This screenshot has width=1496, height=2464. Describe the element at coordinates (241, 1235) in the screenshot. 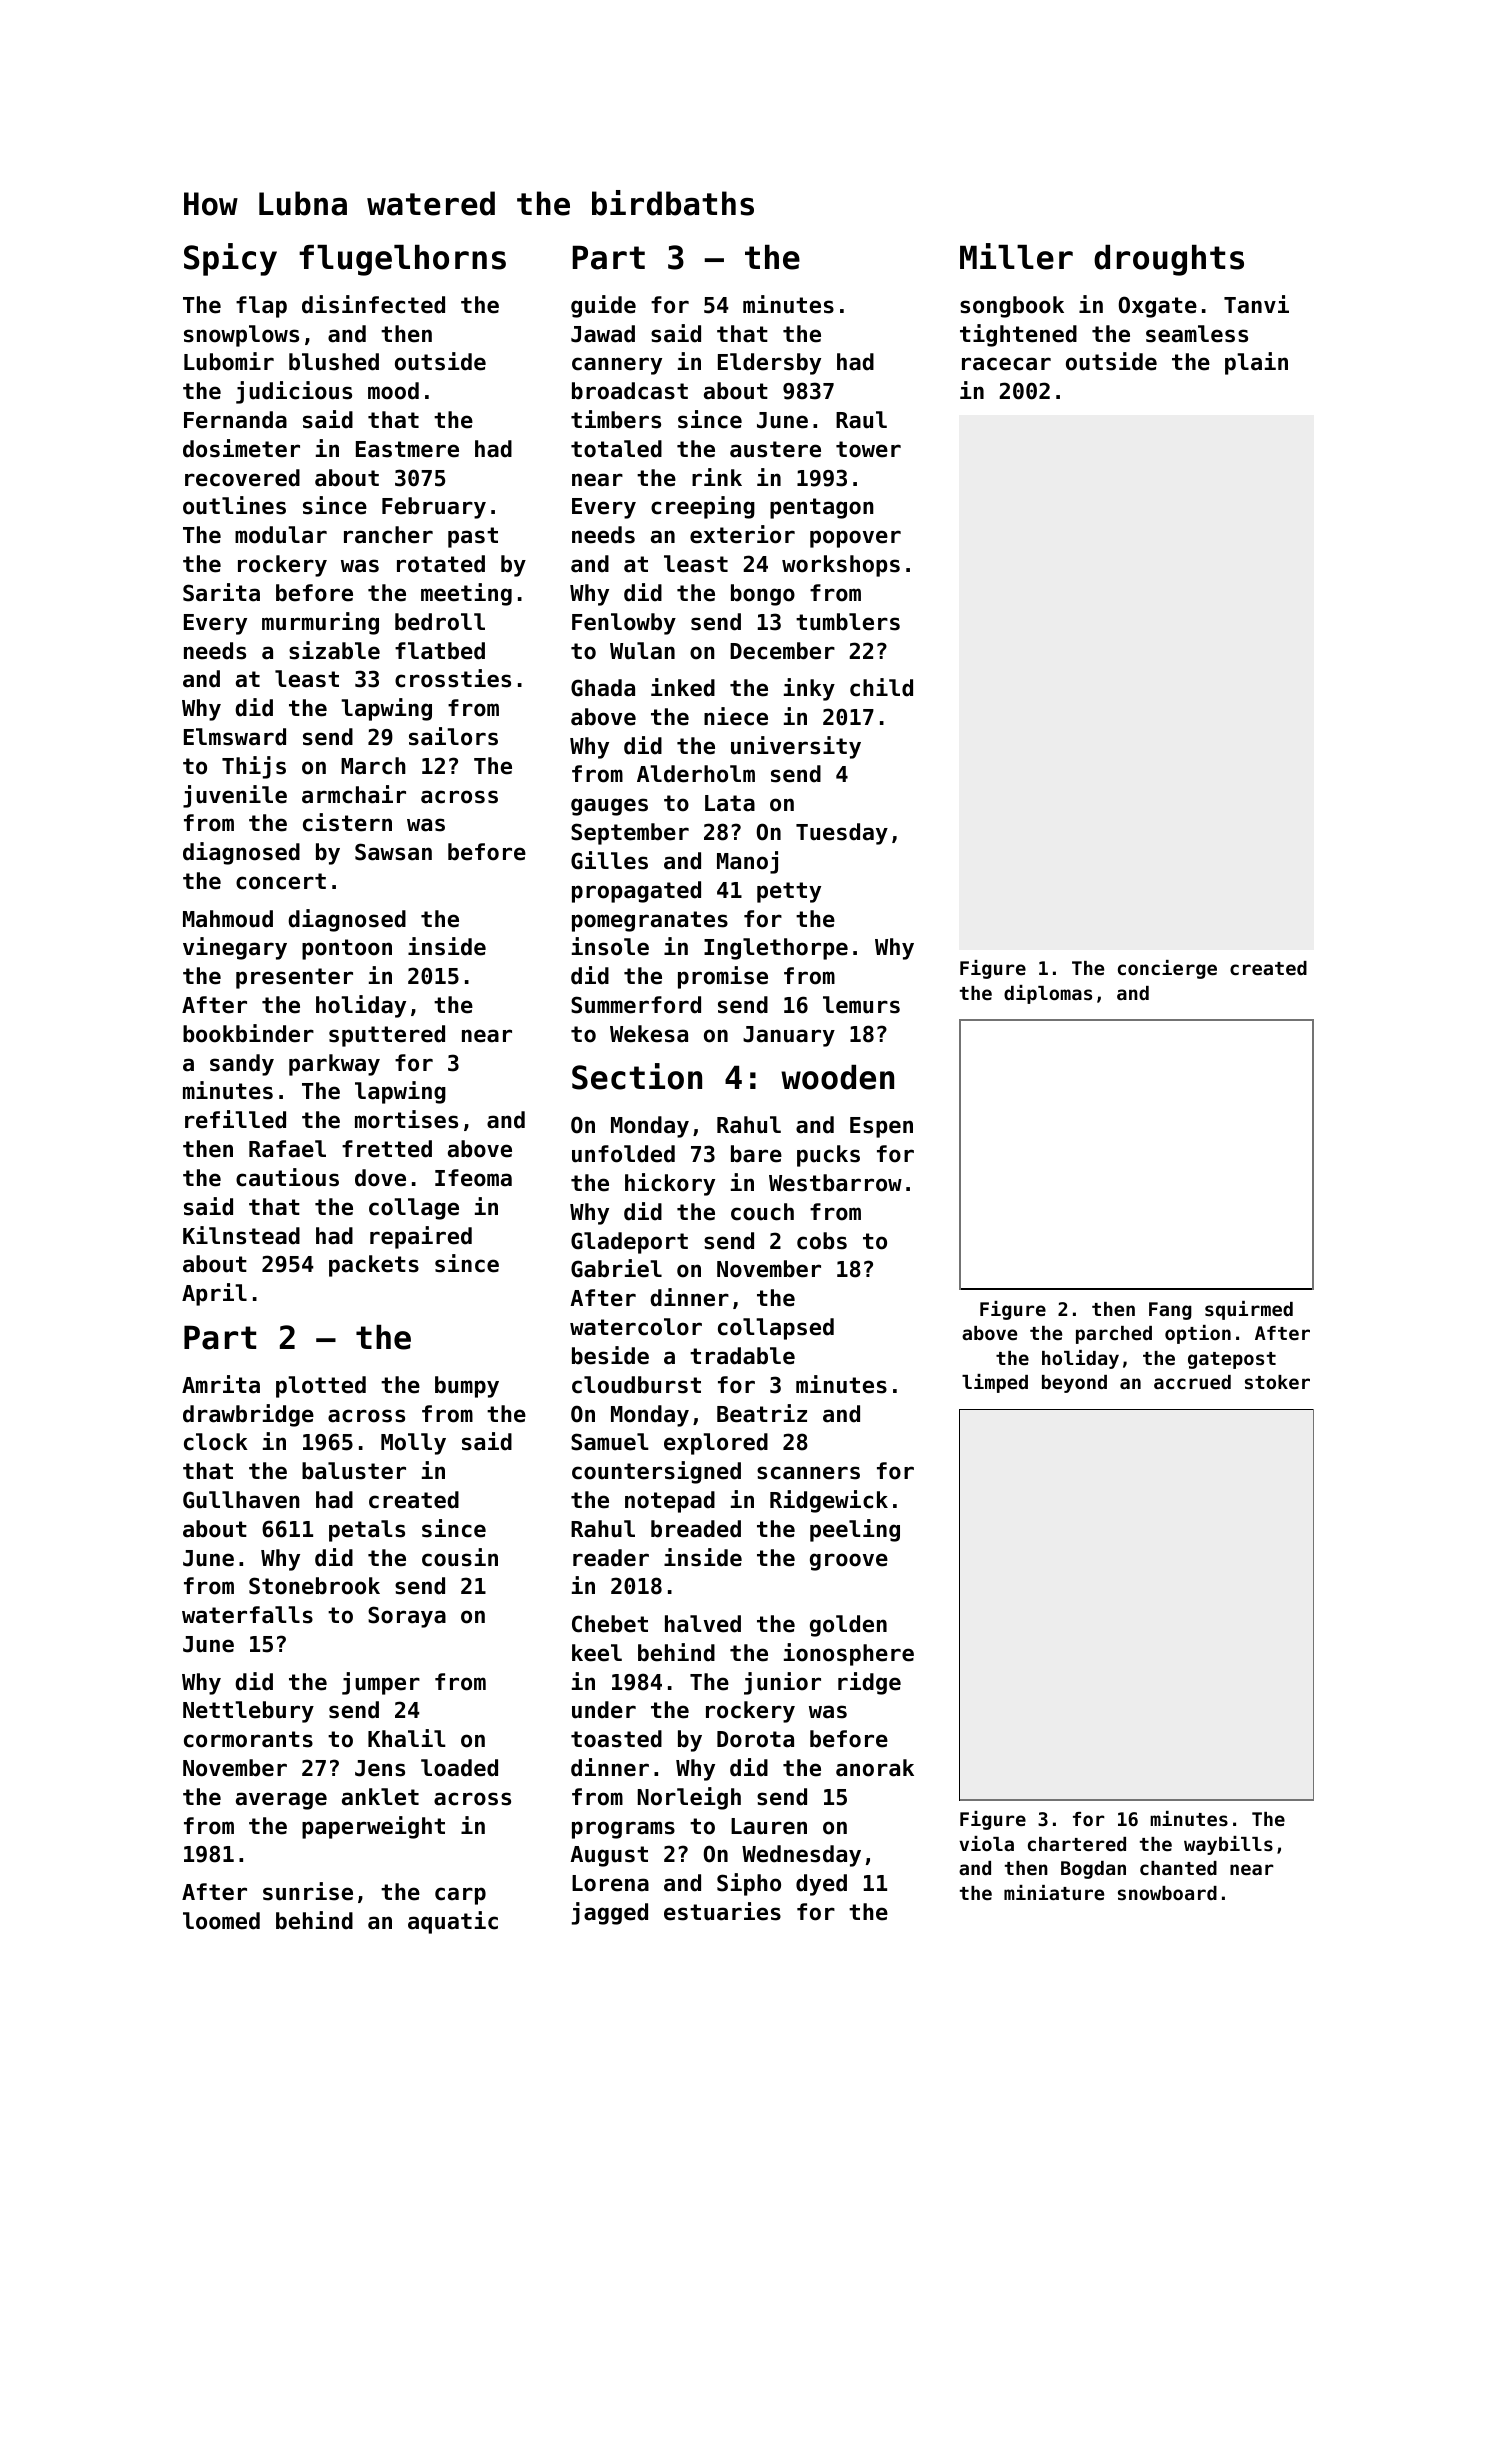

I see `Kilnstead` at that location.
